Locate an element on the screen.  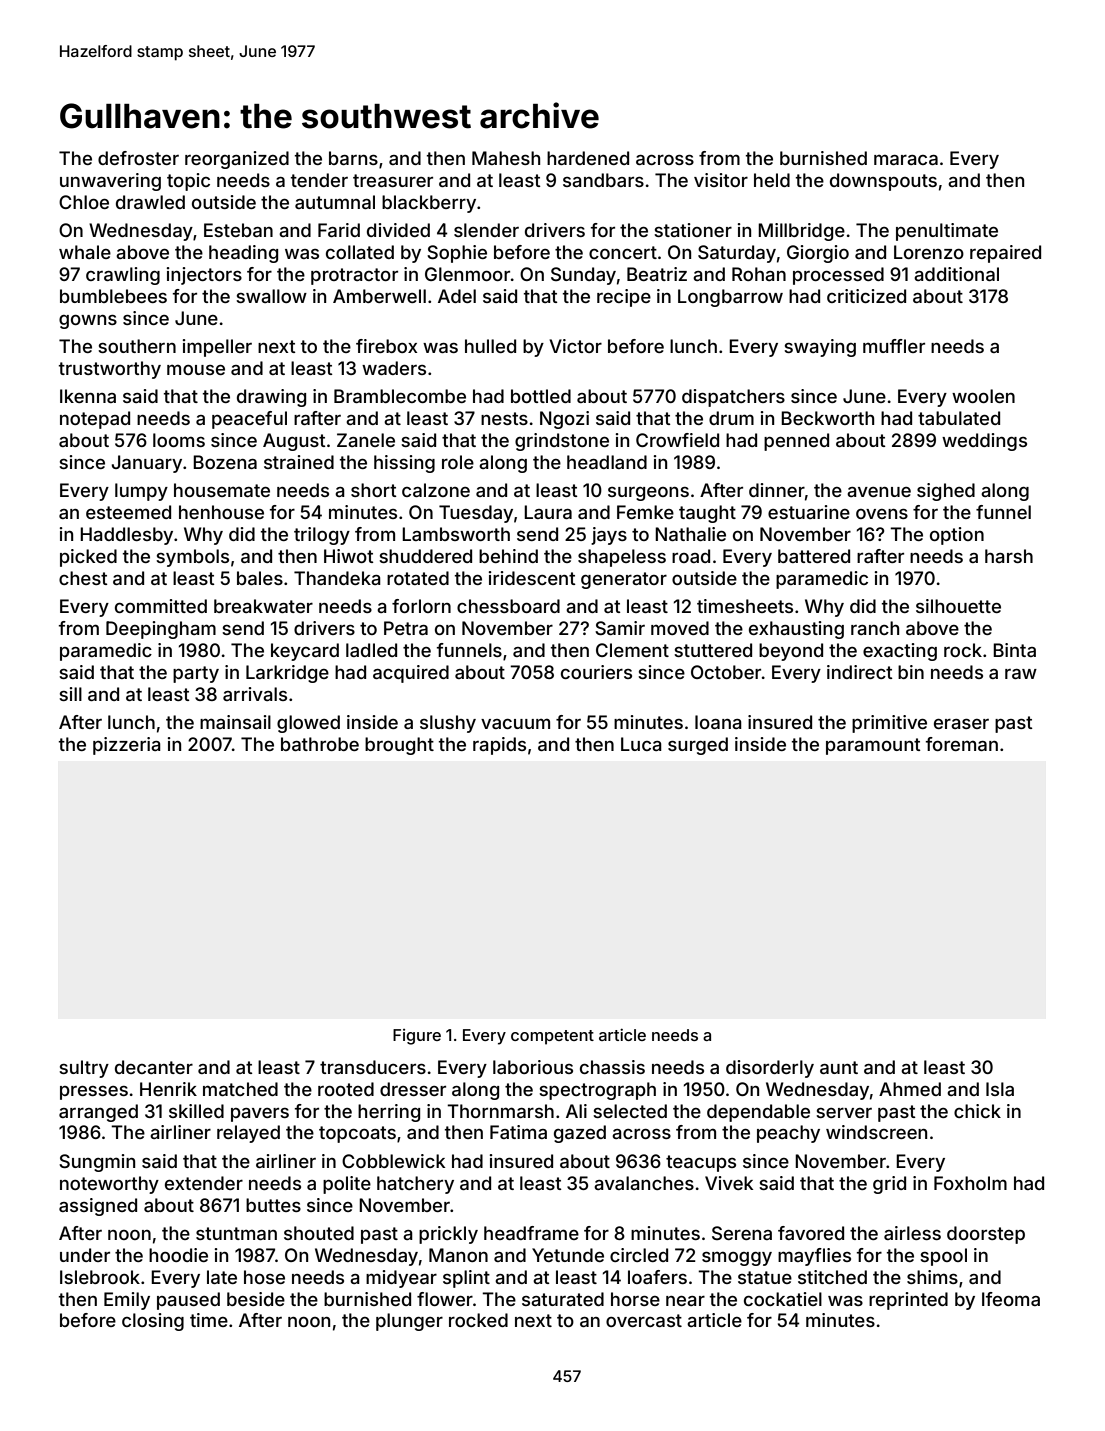
foreman is located at coordinates (962, 744).
